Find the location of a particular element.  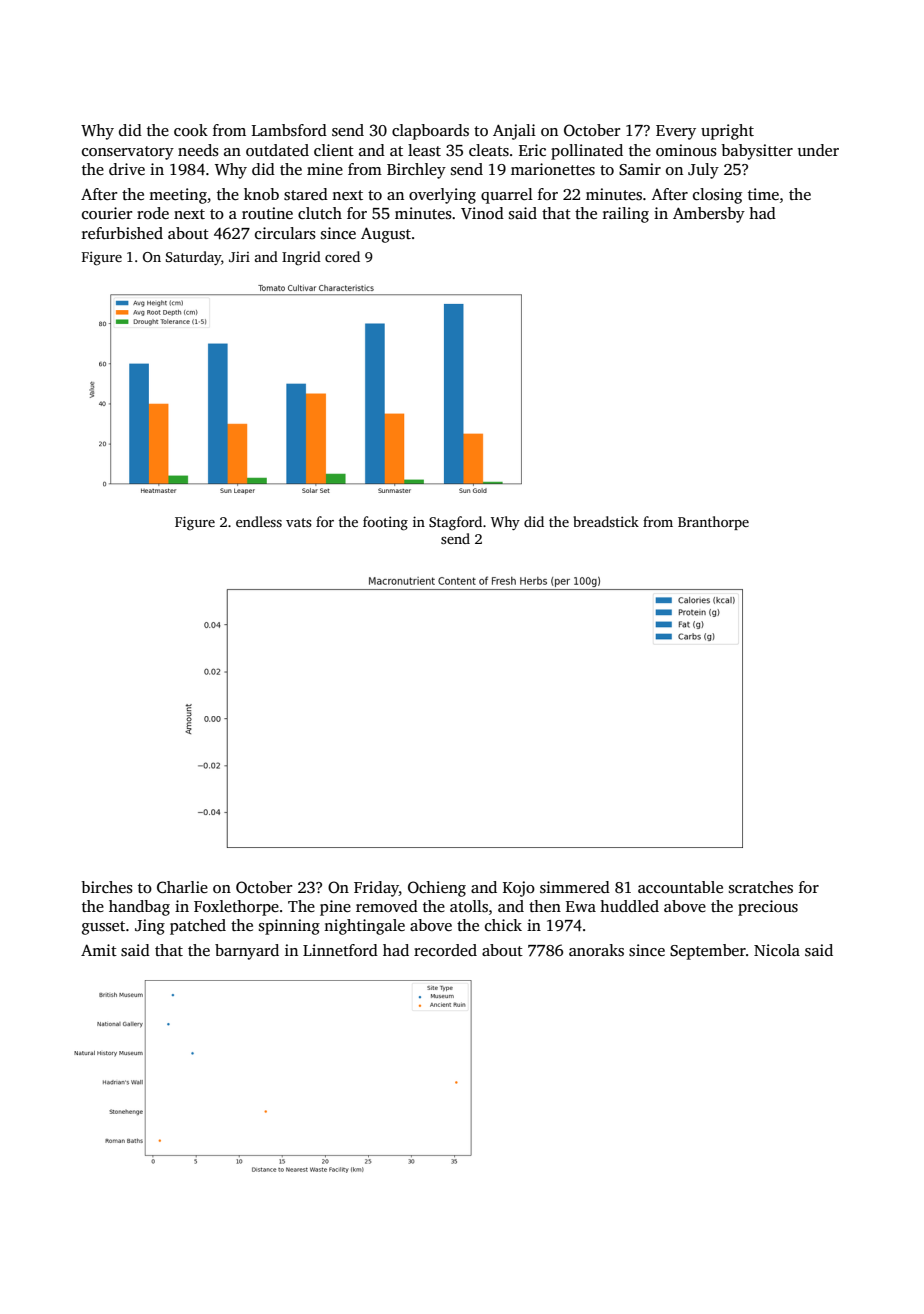

scratches is located at coordinates (761, 887).
